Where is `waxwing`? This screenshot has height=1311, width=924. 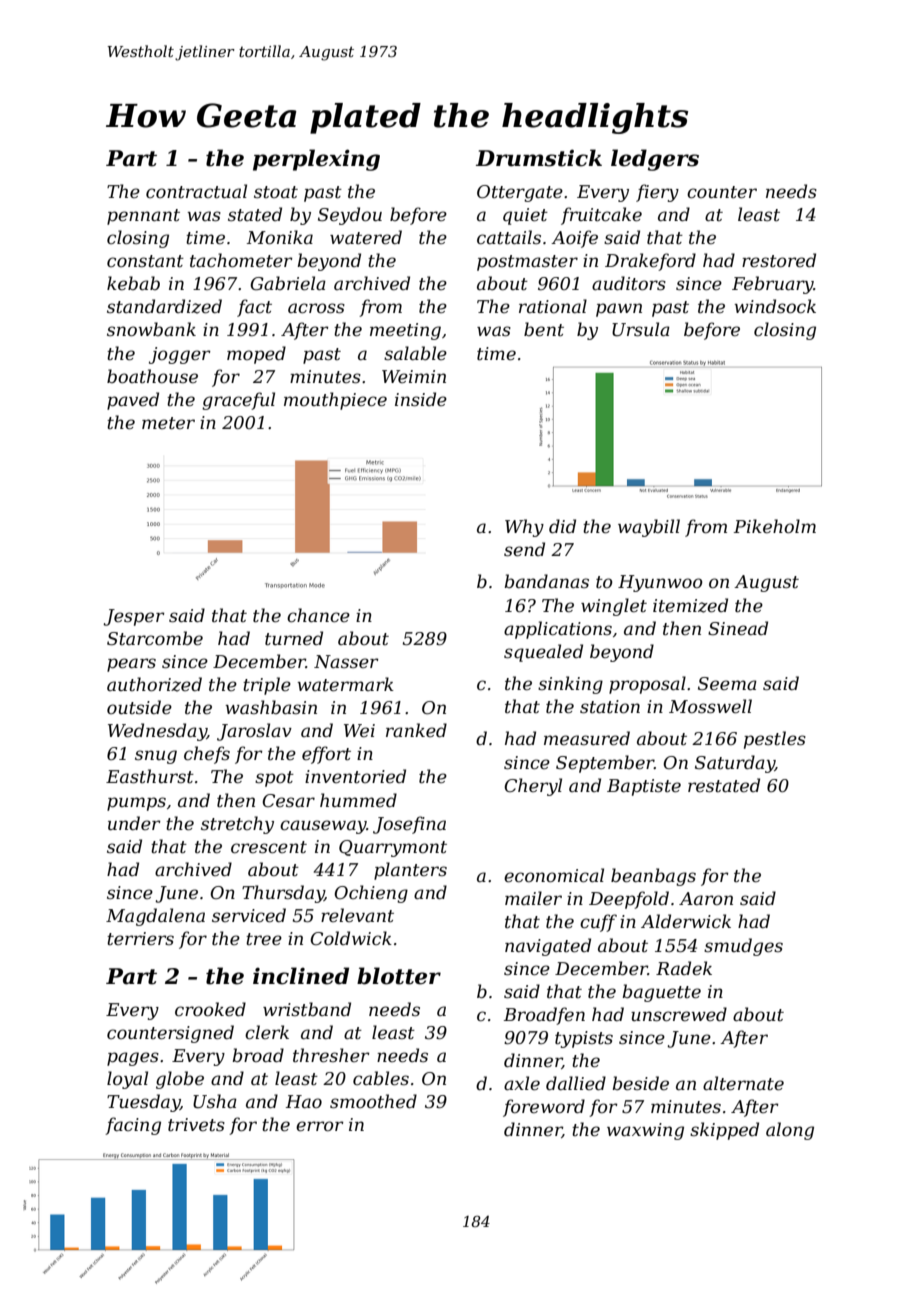
waxwing is located at coordinates (645, 1131).
